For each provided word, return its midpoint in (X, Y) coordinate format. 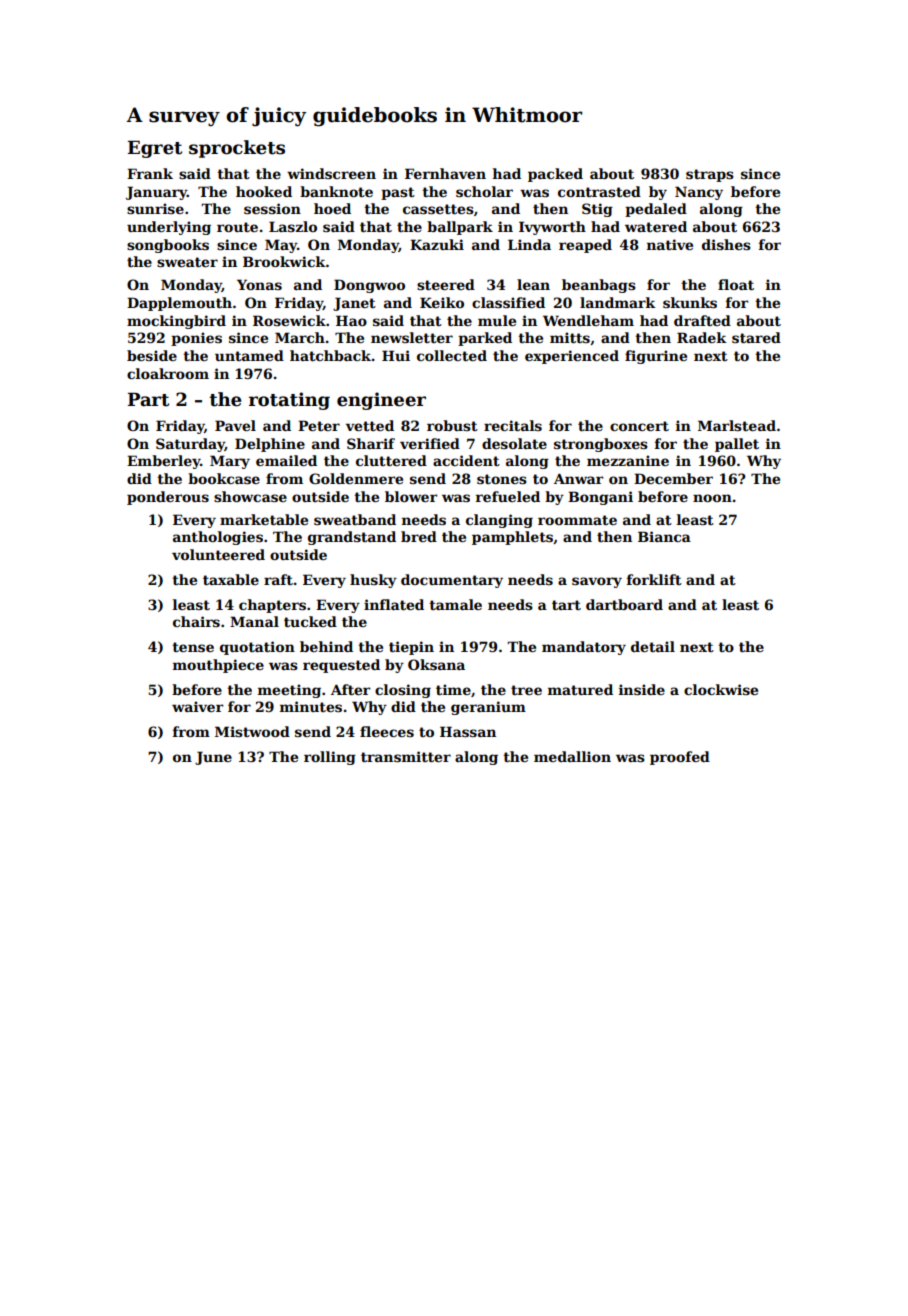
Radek (702, 337)
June (213, 758)
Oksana (436, 664)
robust (452, 425)
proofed (680, 758)
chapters (272, 606)
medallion (572, 756)
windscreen (331, 173)
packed (555, 175)
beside (152, 355)
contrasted (599, 191)
